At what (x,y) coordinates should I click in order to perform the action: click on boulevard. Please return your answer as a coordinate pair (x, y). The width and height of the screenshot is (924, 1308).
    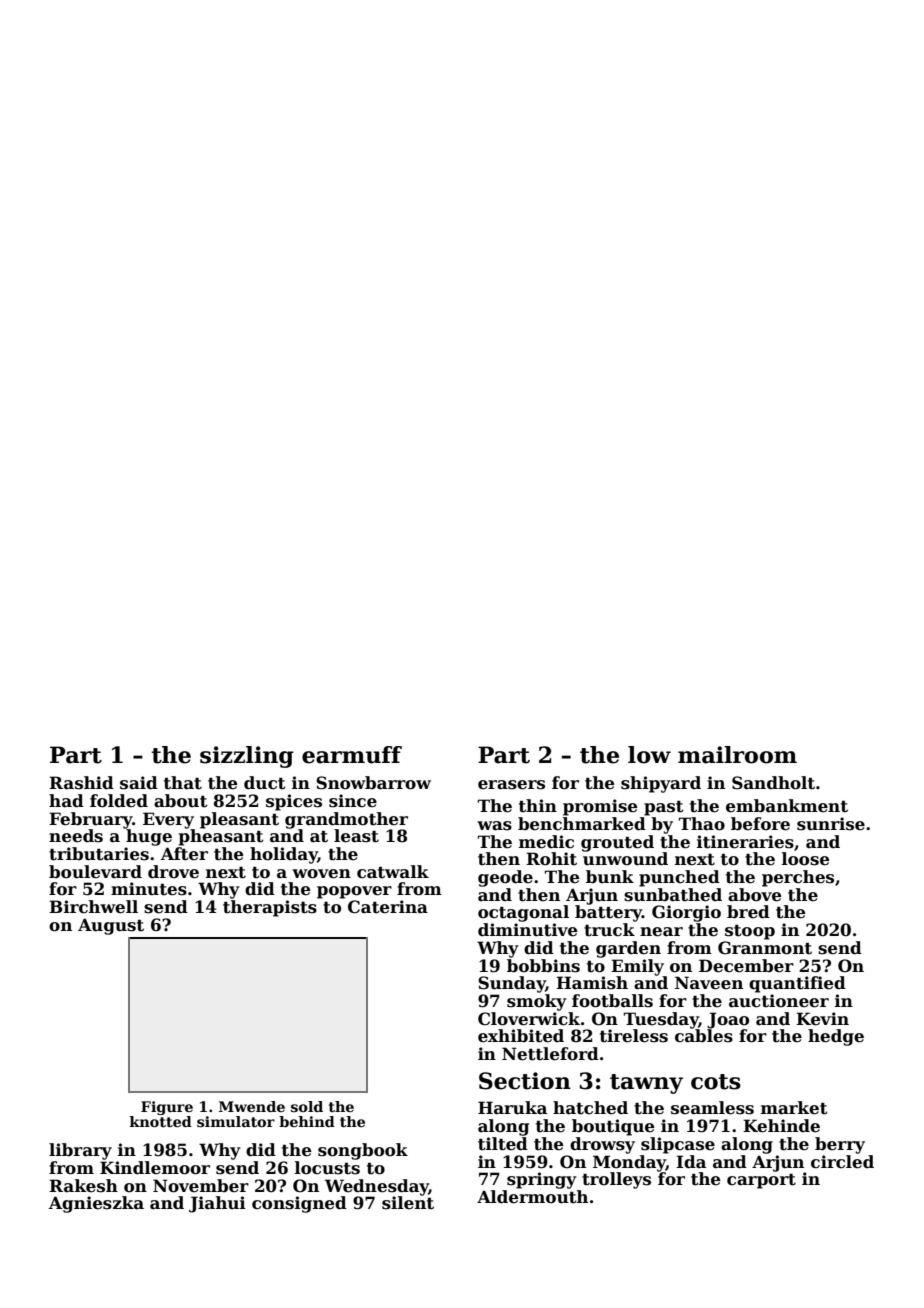
    Looking at the image, I should click on (95, 872).
